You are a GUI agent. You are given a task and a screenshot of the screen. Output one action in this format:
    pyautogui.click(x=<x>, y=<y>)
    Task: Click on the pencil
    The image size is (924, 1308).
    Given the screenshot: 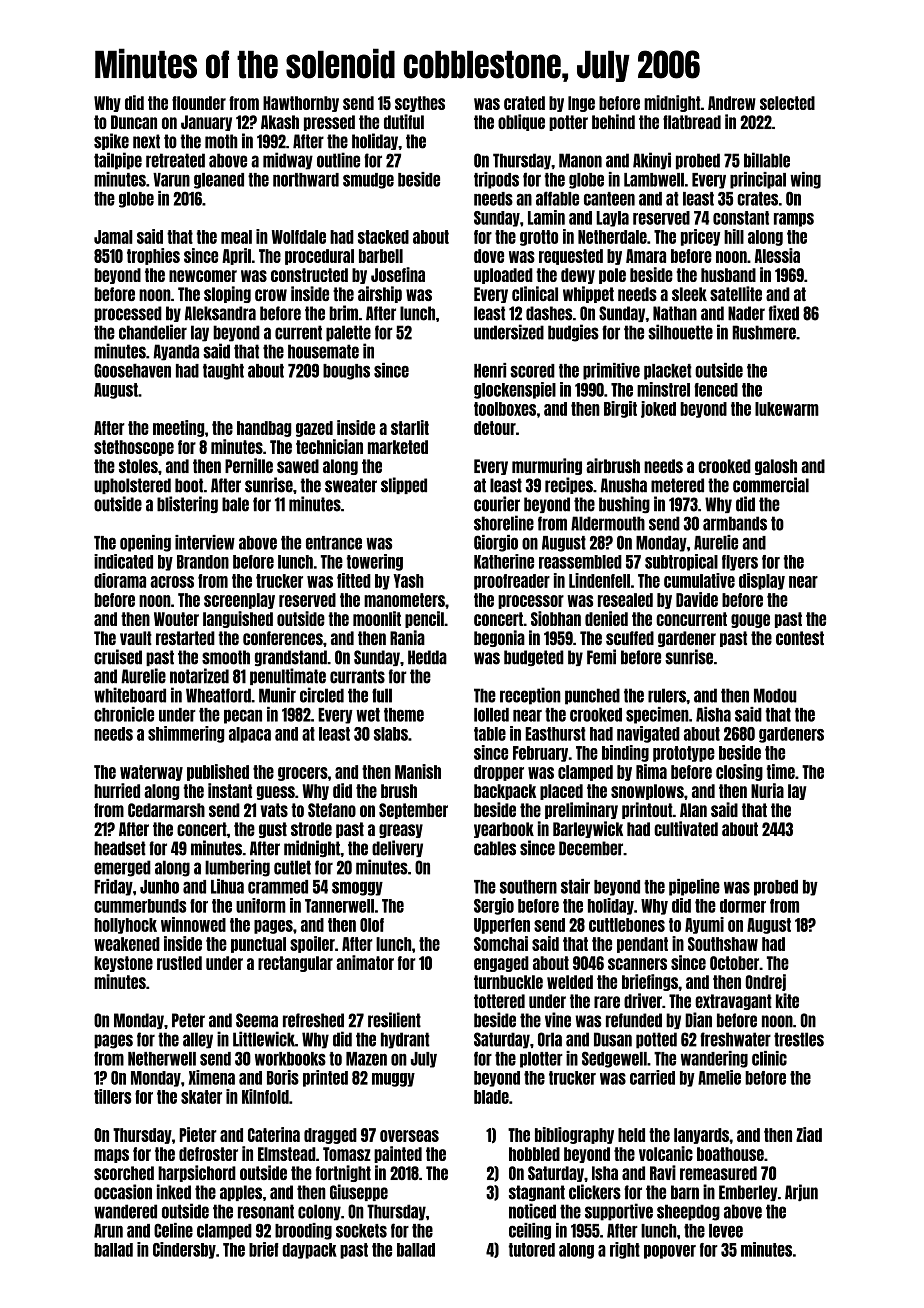 What is the action you would take?
    pyautogui.click(x=424, y=619)
